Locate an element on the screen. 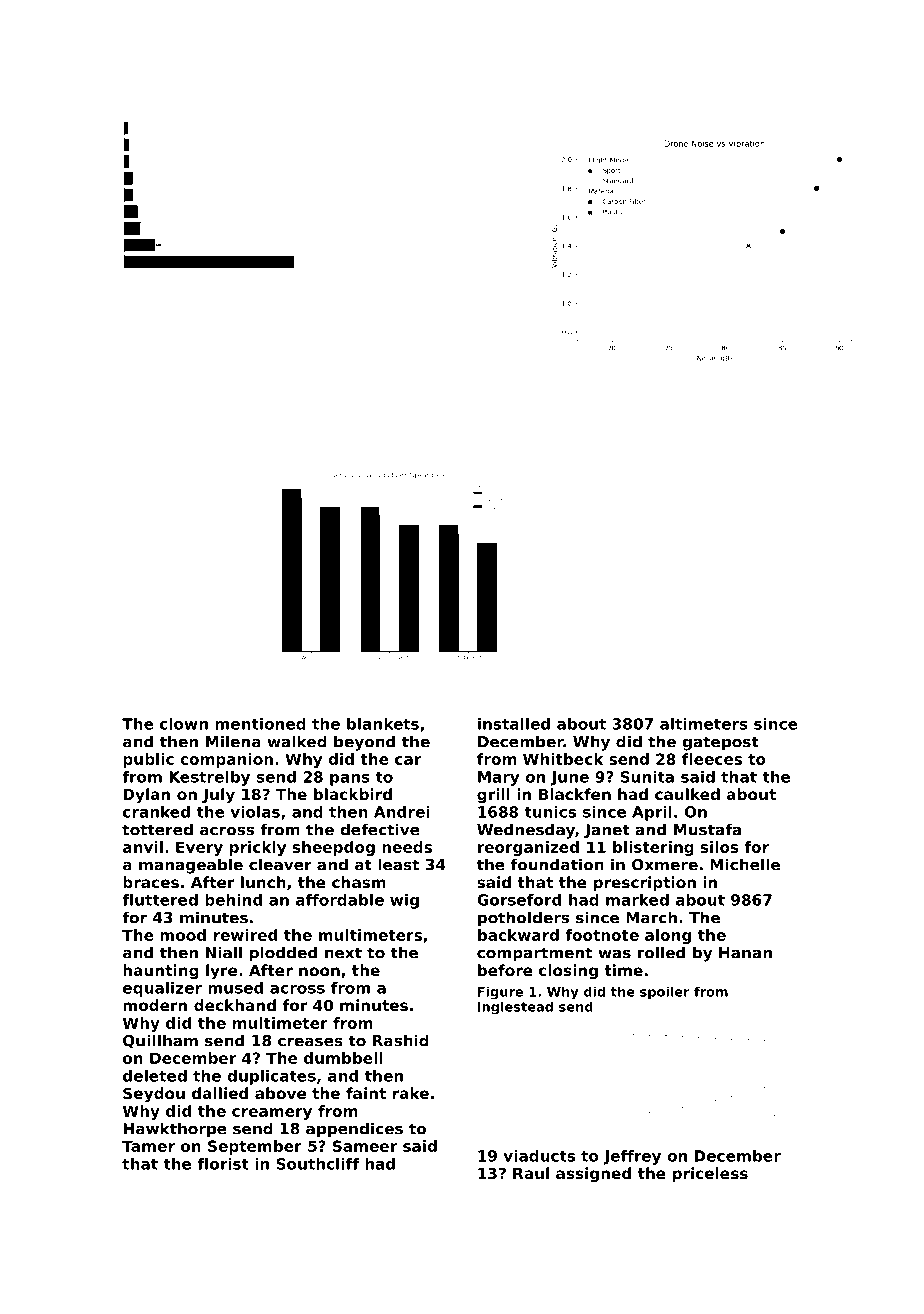 The width and height of the screenshot is (924, 1314). rake is located at coordinates (411, 1093).
